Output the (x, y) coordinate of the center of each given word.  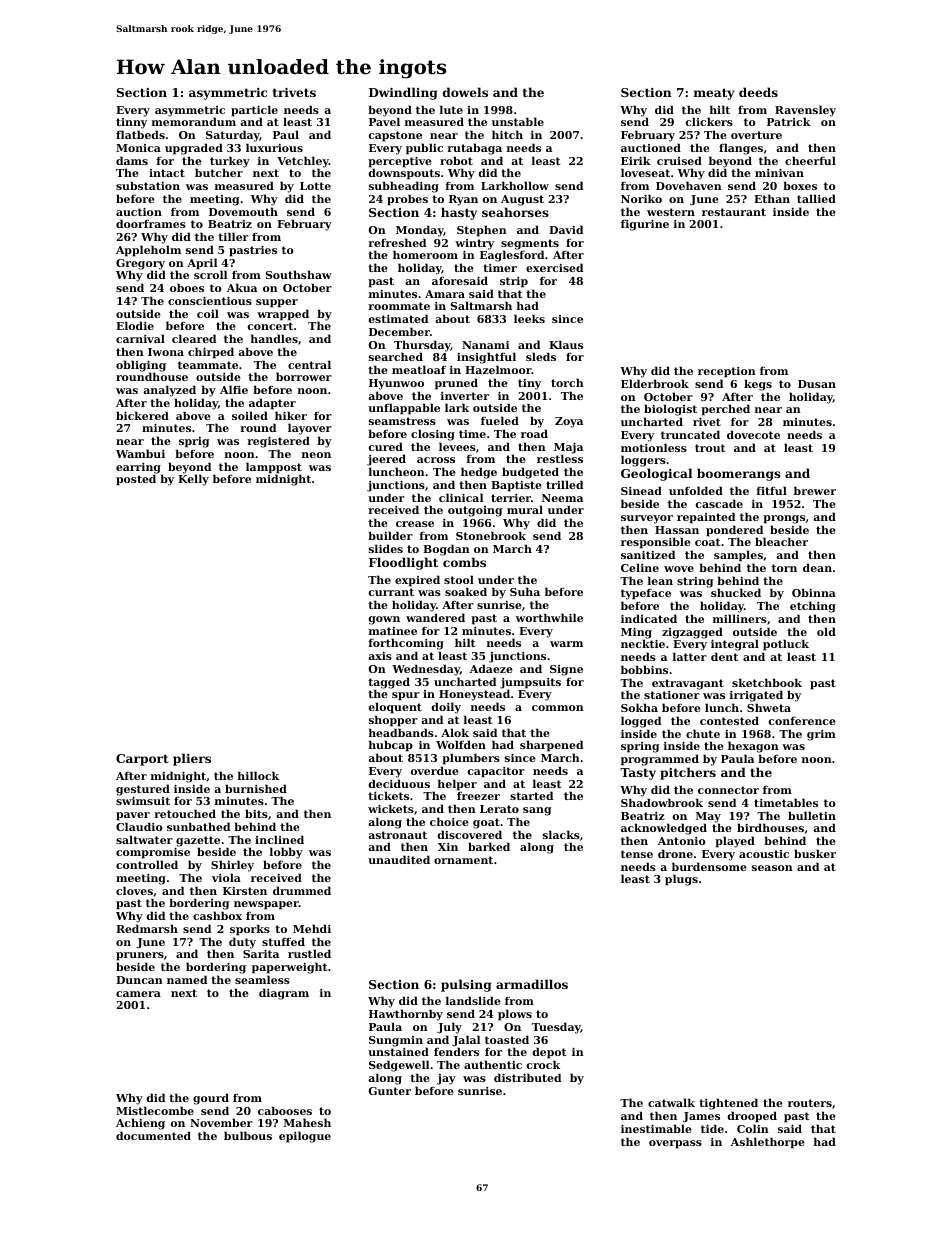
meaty (714, 94)
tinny (131, 123)
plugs (681, 880)
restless (560, 459)
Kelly (193, 480)
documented (153, 1135)
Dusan (817, 384)
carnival (140, 338)
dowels (465, 92)
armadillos (532, 984)
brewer (815, 490)
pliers (192, 759)
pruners (140, 956)
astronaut (397, 835)
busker (815, 853)
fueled (500, 420)
